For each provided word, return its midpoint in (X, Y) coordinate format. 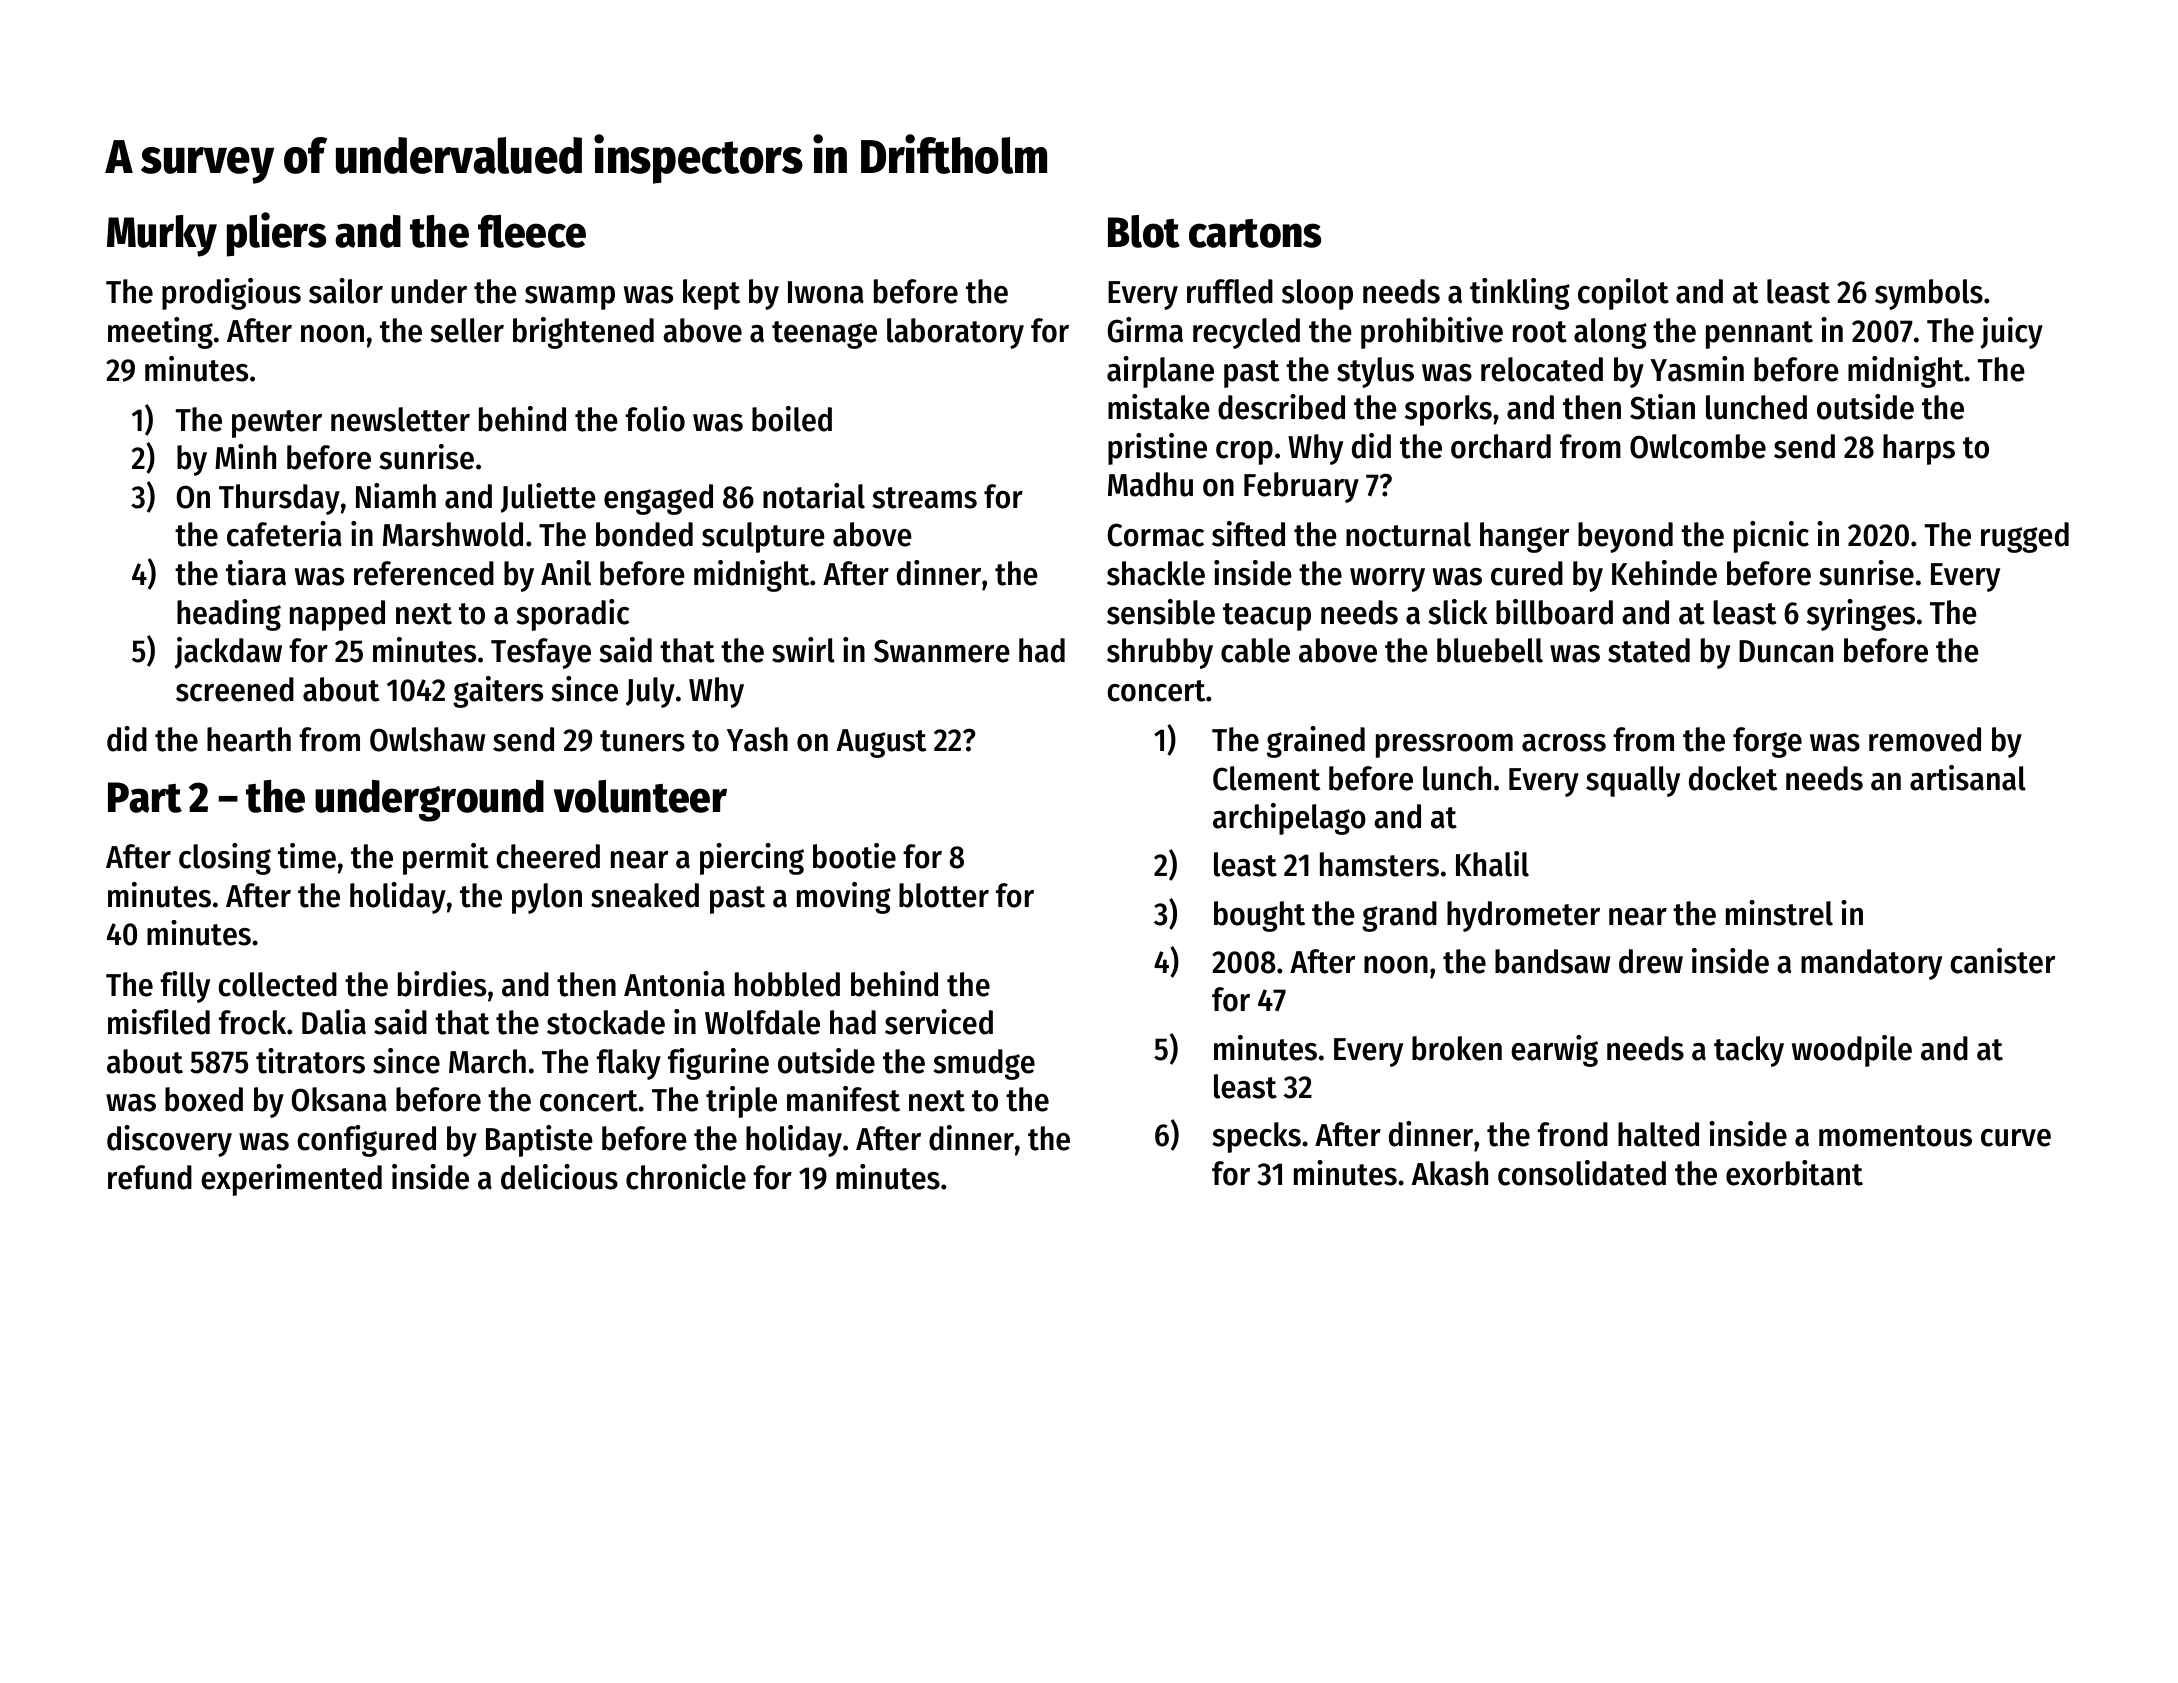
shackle (1156, 573)
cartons (1255, 233)
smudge (984, 1064)
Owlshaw (427, 739)
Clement (1266, 778)
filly (185, 987)
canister (2002, 961)
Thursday (279, 499)
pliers (276, 234)
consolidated (1582, 1173)
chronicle (686, 1177)
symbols (1929, 294)
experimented (291, 1180)
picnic (1771, 537)
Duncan (1786, 651)
